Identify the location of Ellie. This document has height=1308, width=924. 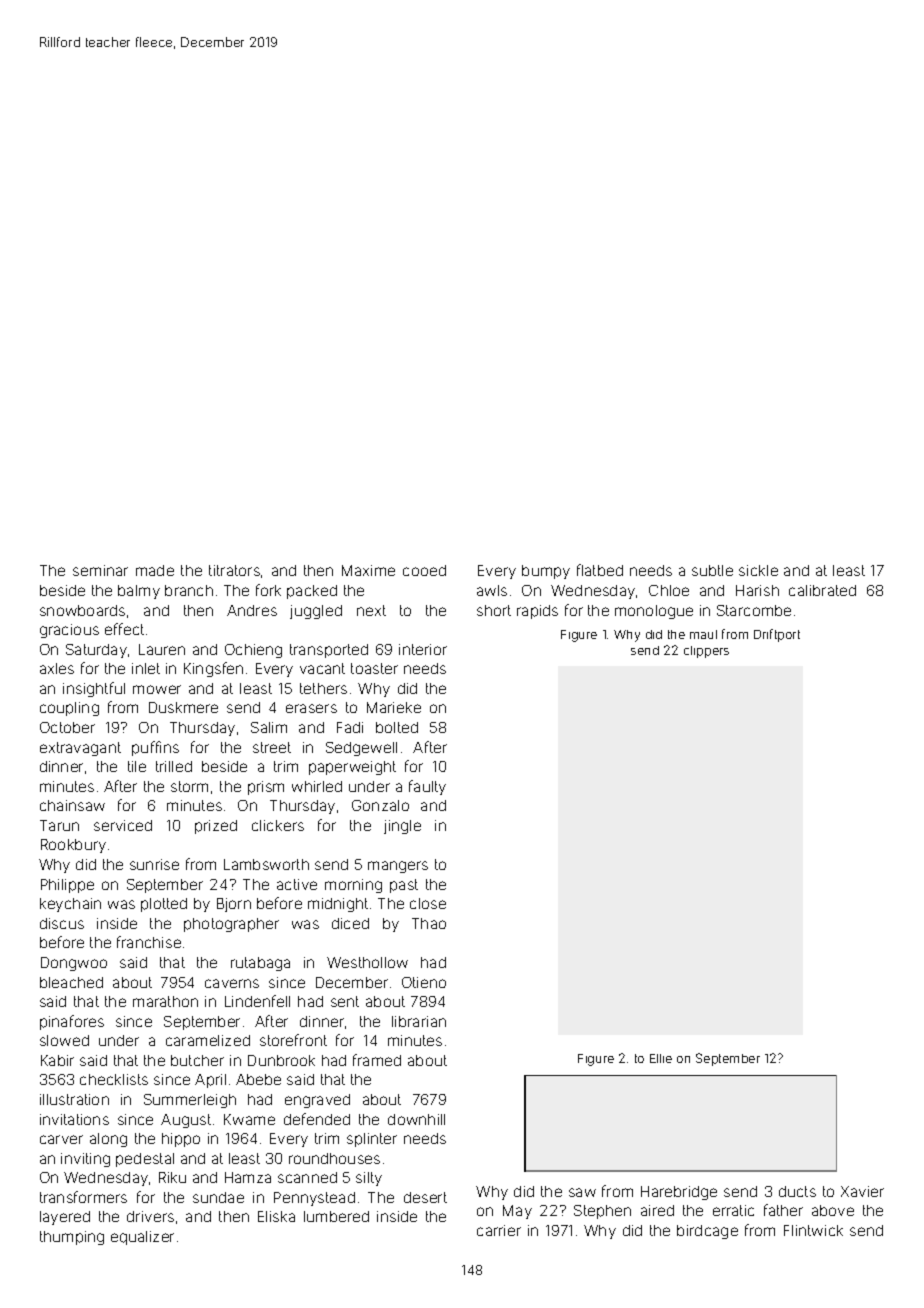
(661, 1058).
